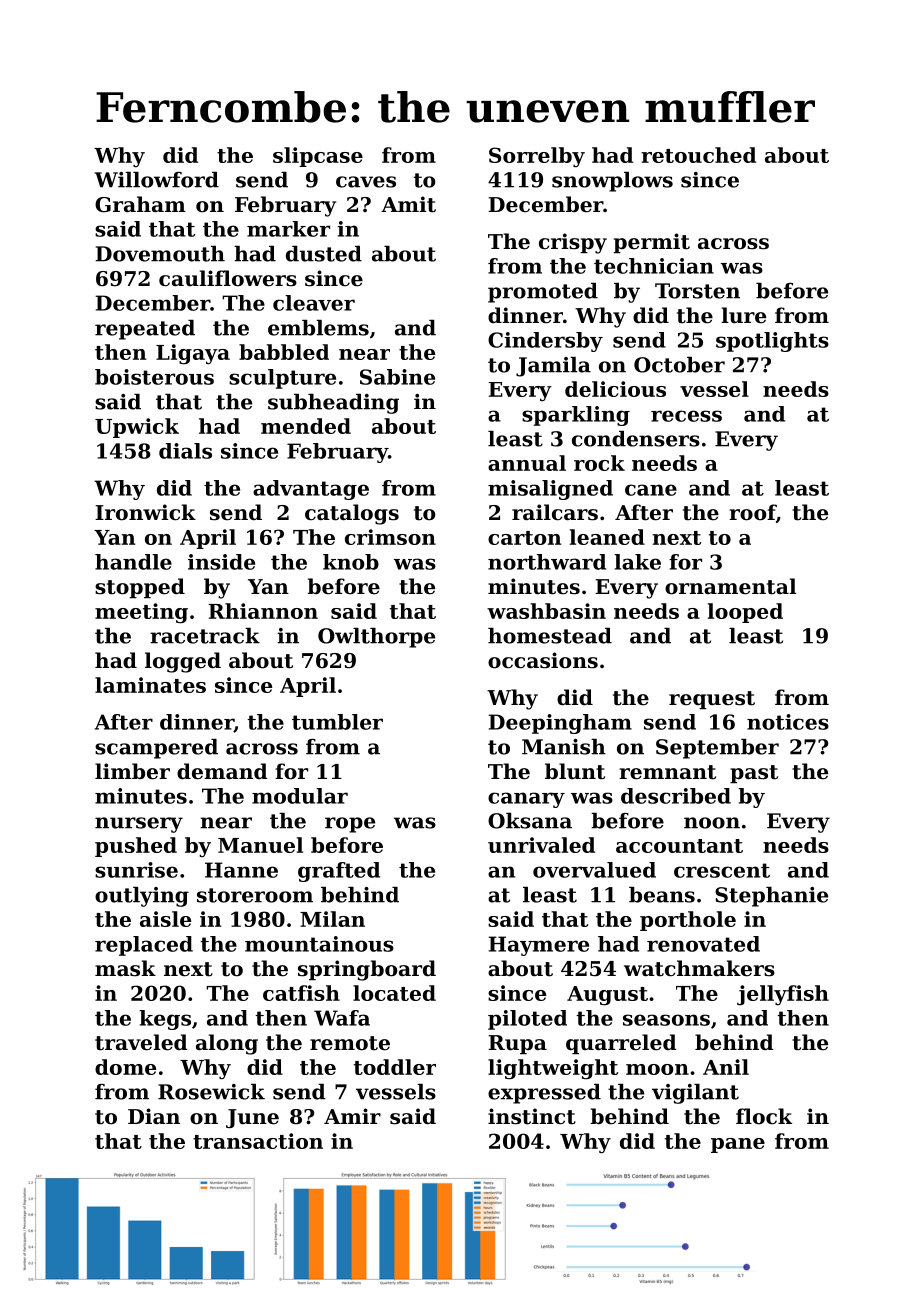  What do you see at coordinates (636, 439) in the screenshot?
I see `condensers` at bounding box center [636, 439].
